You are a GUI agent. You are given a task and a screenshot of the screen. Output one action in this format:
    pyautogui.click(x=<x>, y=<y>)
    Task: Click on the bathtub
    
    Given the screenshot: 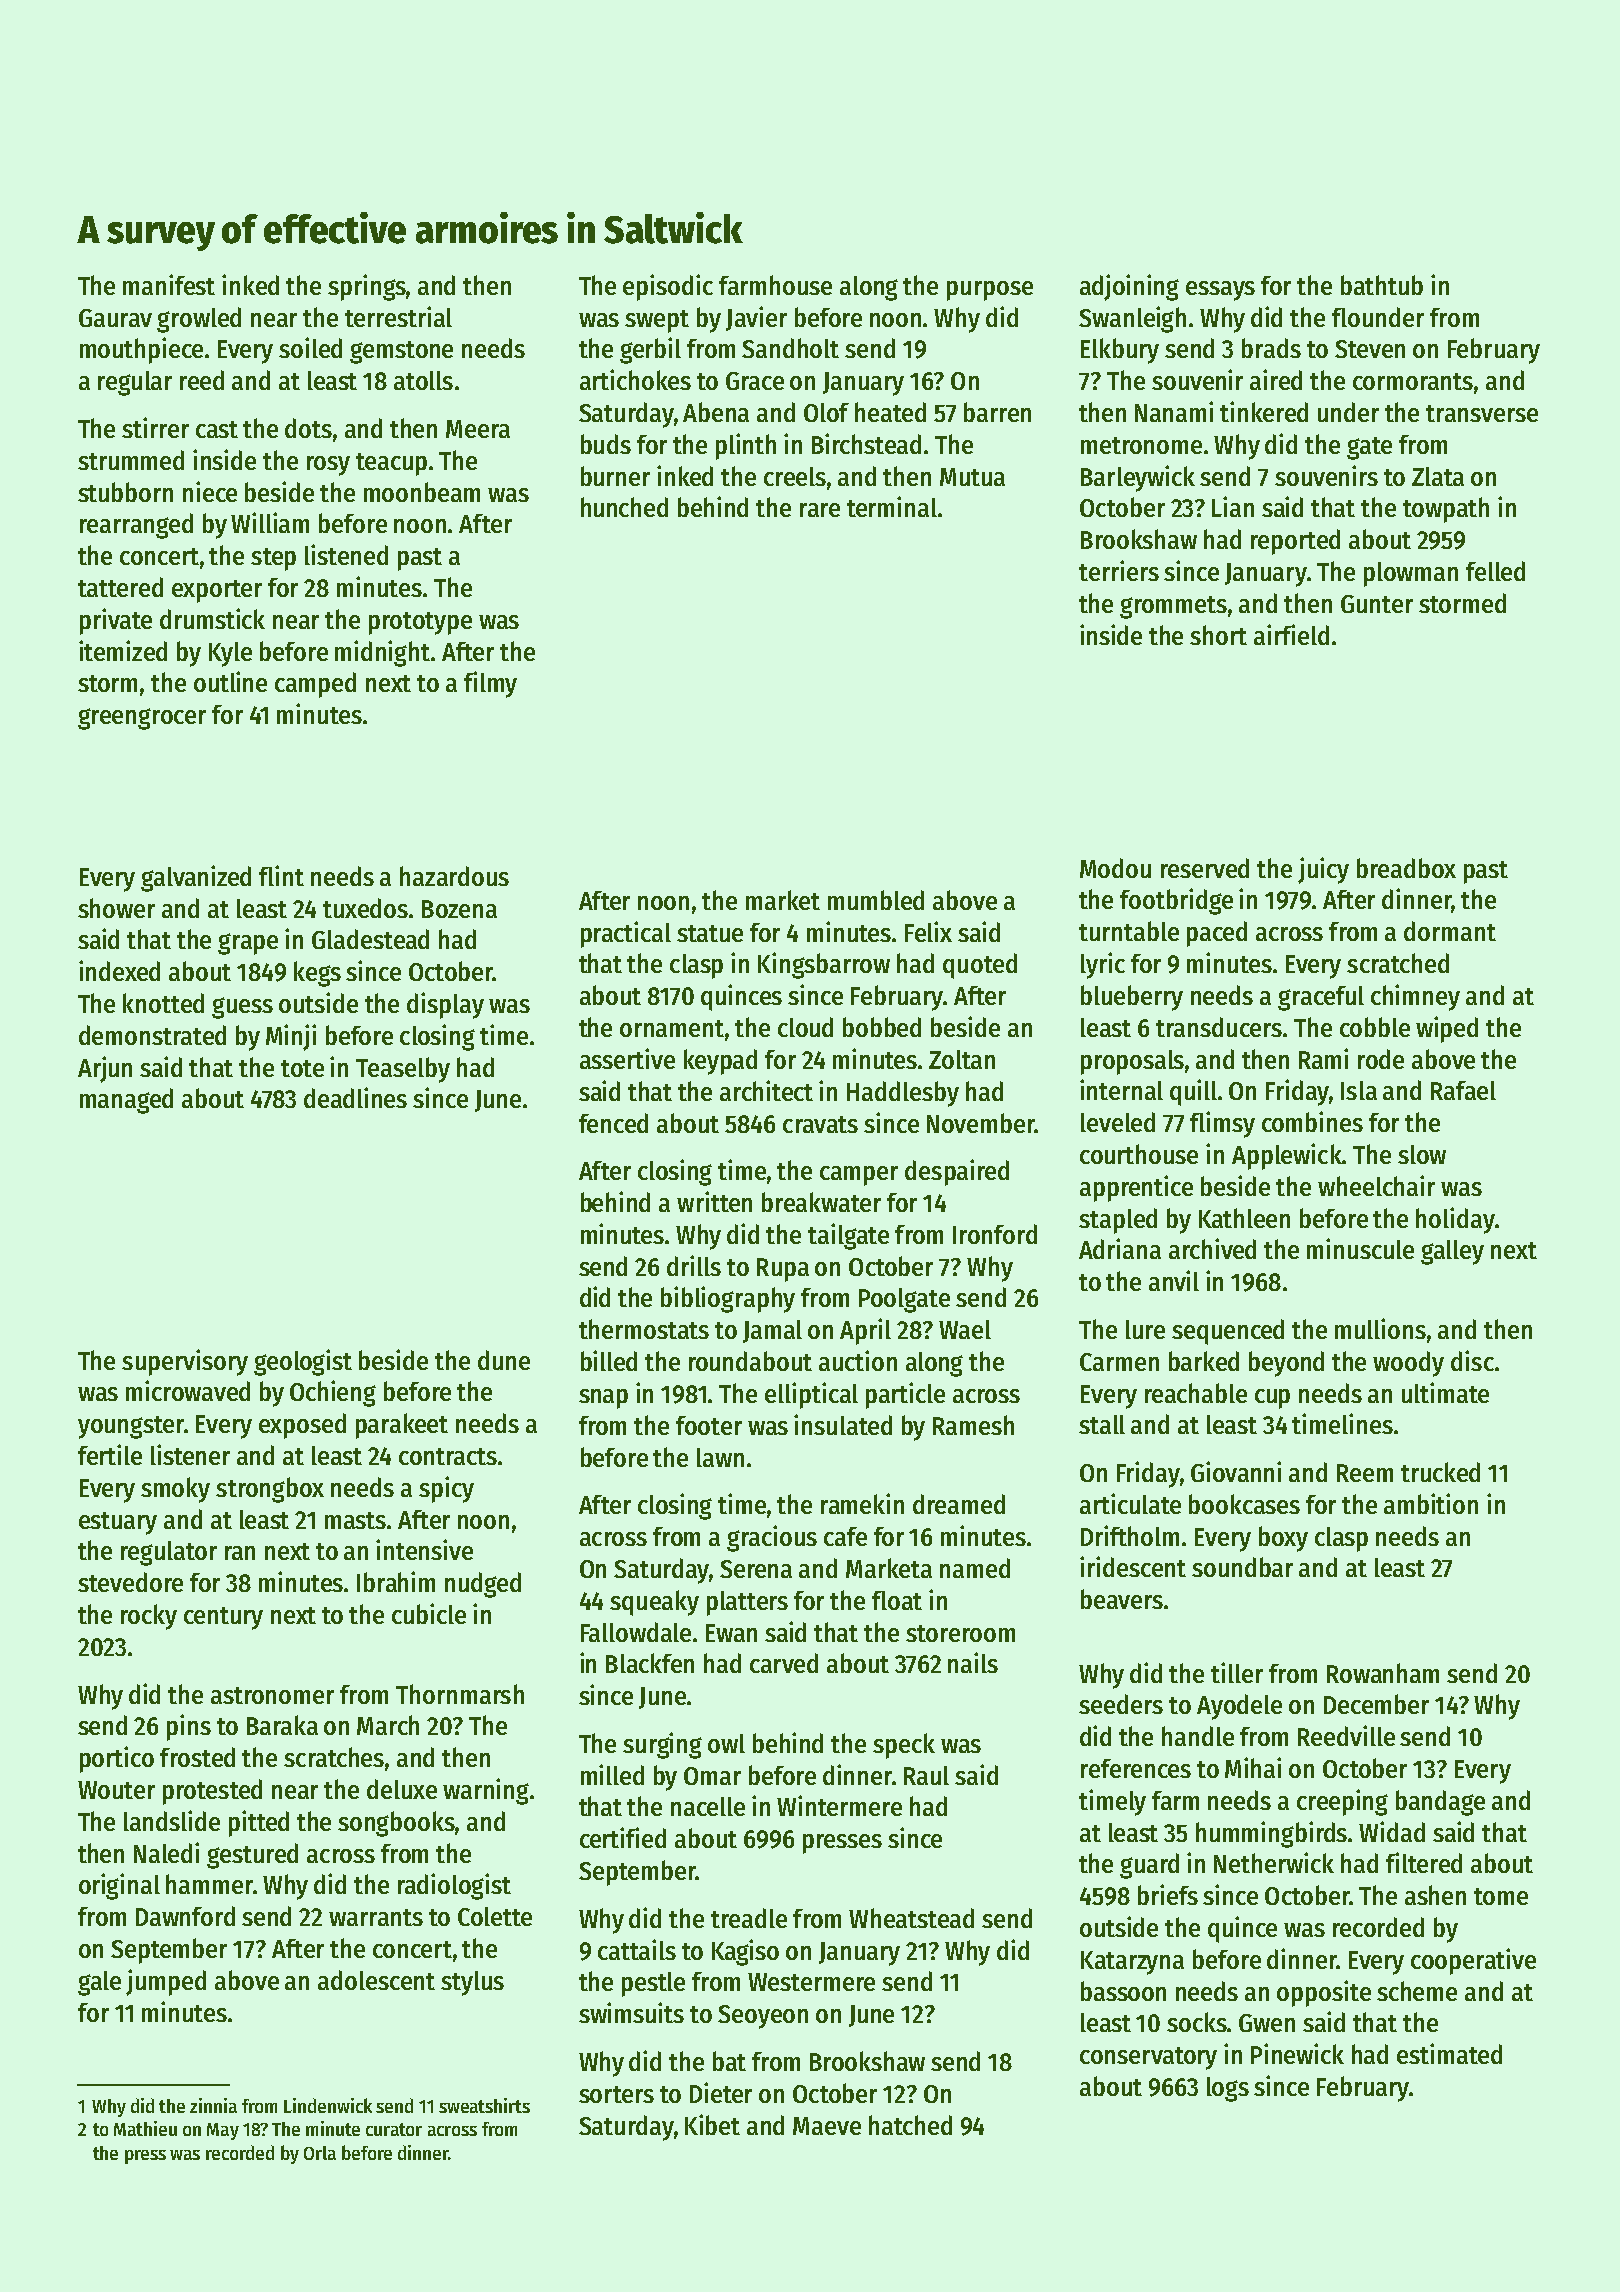 What is the action you would take?
    pyautogui.click(x=1382, y=285)
